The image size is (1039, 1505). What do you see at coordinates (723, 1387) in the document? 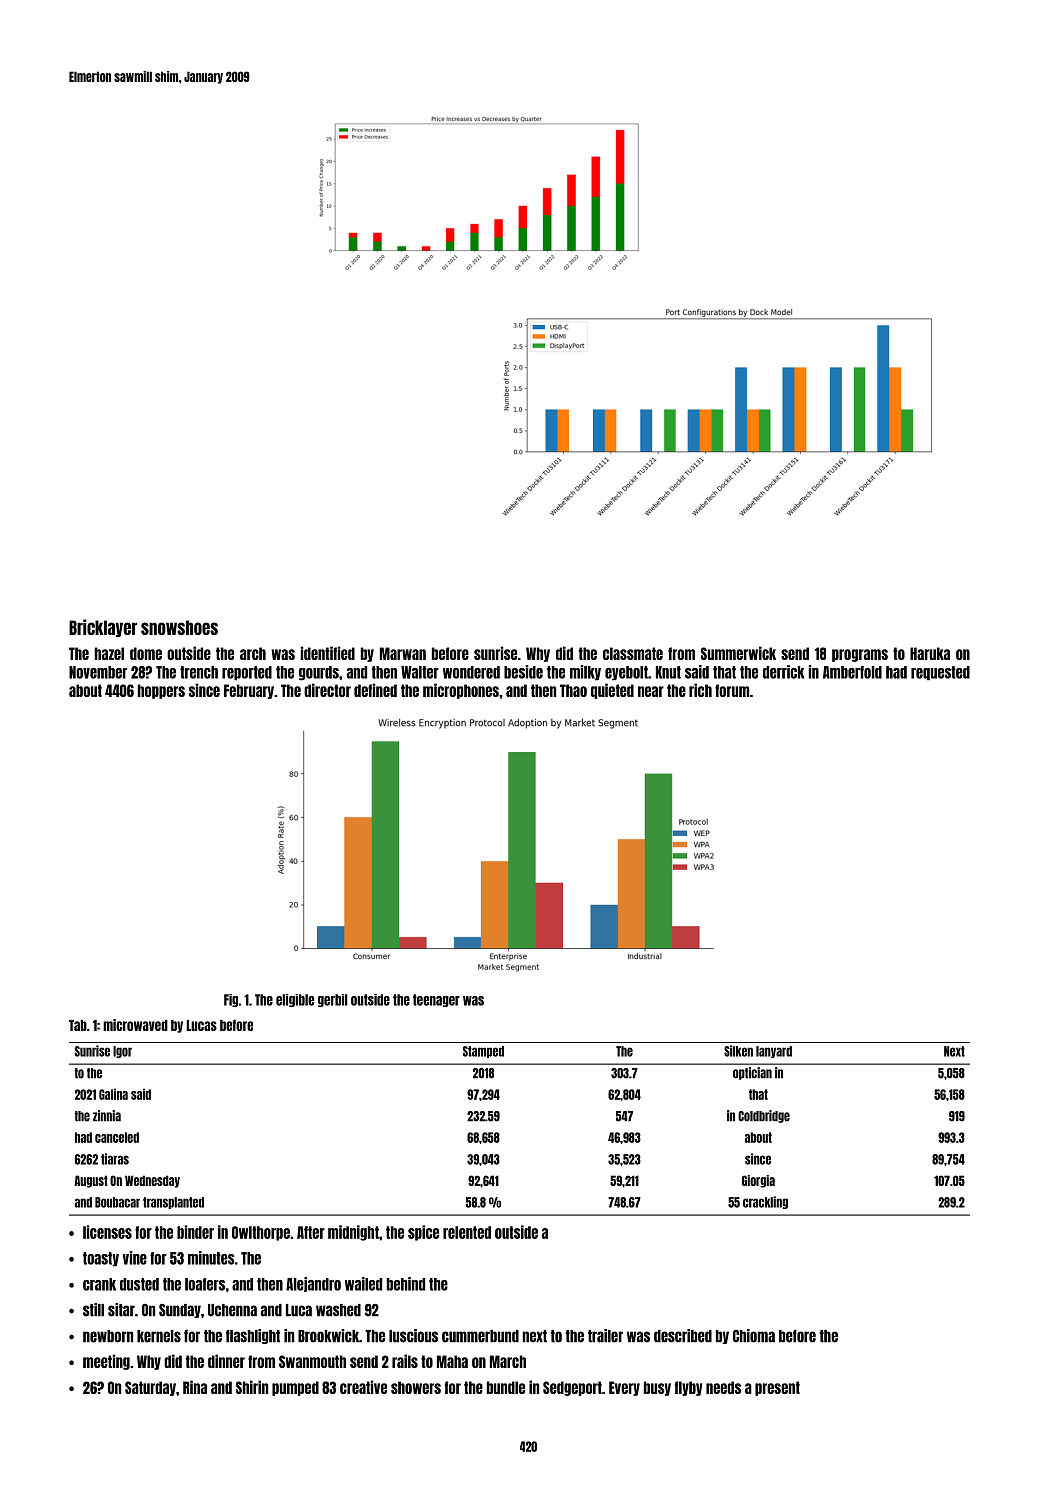
I see `needs` at bounding box center [723, 1387].
